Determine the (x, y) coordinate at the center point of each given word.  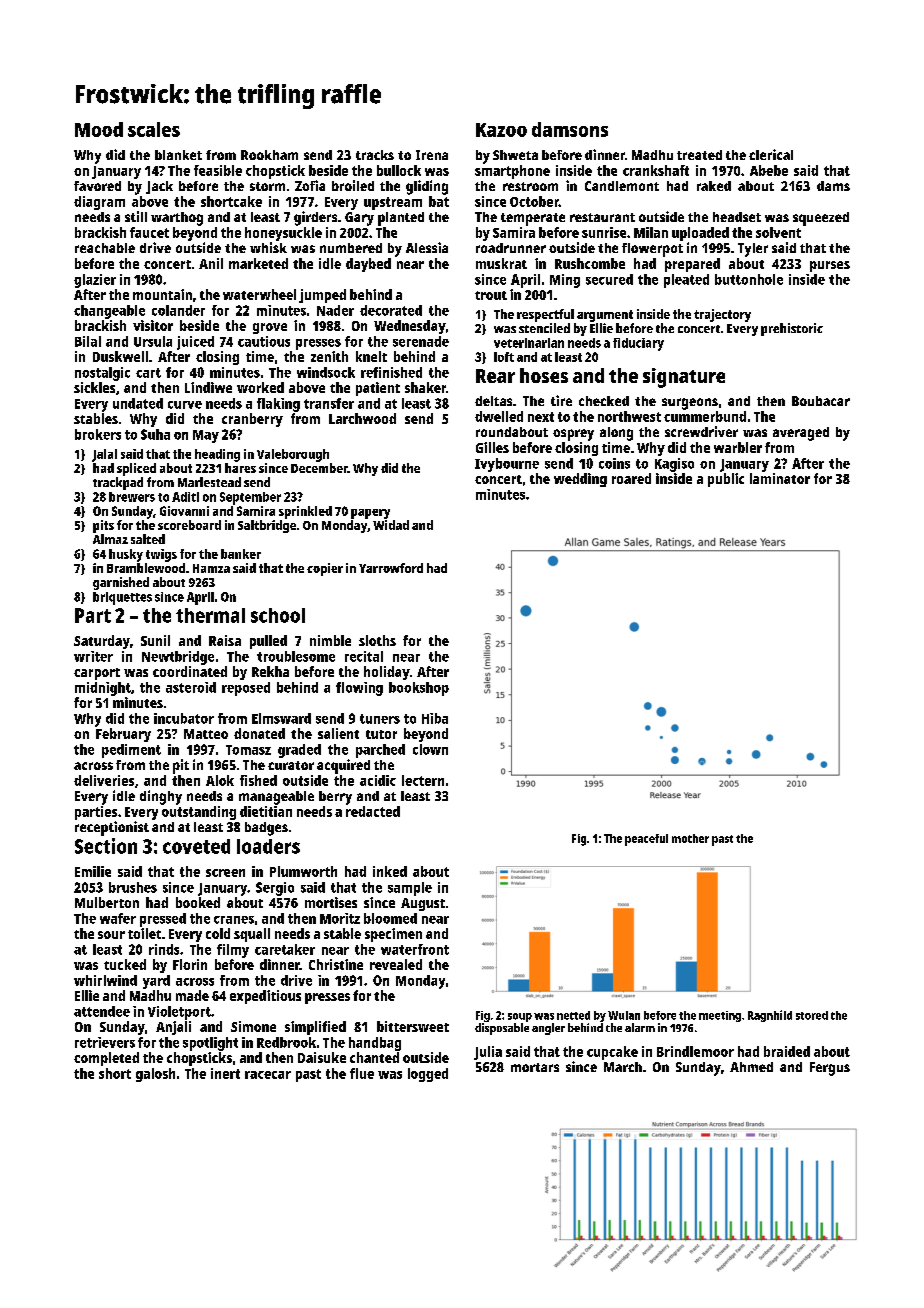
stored (812, 1015)
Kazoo (501, 130)
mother (690, 838)
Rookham (269, 155)
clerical (771, 154)
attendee (102, 1011)
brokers (98, 434)
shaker (425, 387)
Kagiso (674, 465)
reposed (246, 689)
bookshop (419, 689)
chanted (374, 1057)
